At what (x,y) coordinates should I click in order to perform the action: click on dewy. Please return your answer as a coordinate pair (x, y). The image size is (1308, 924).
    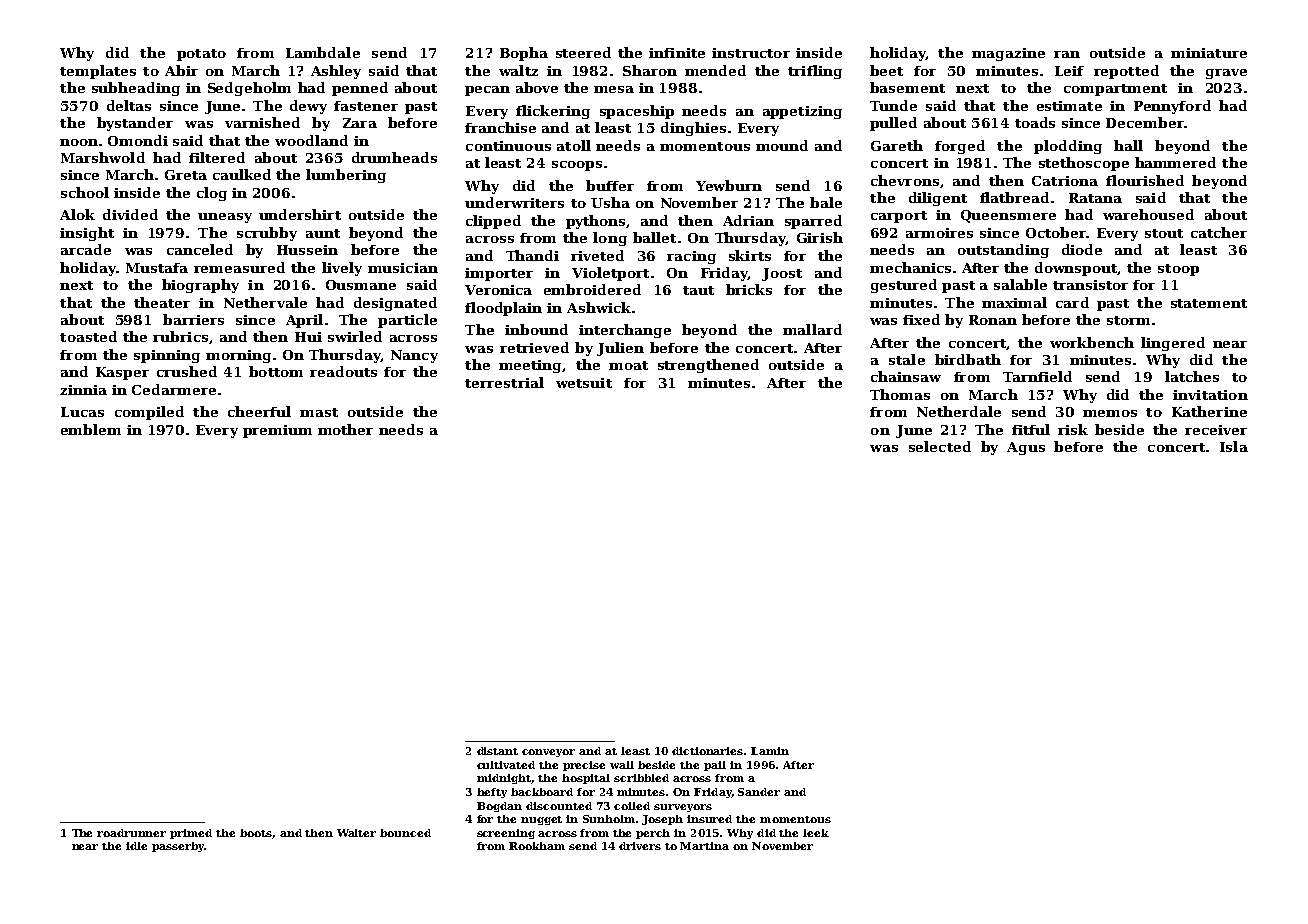
    Looking at the image, I should click on (308, 107).
